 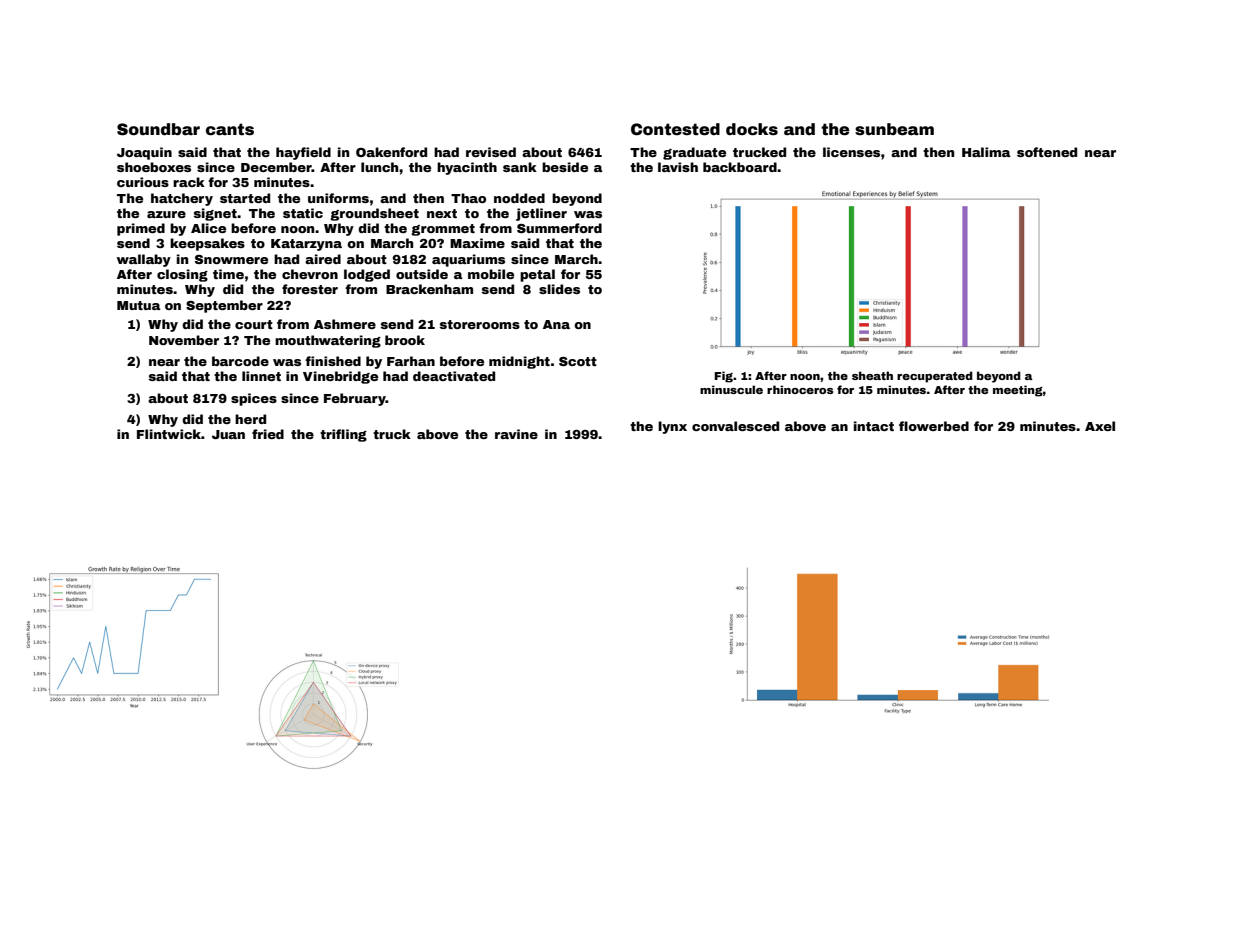 I want to click on spices, so click(x=254, y=399).
